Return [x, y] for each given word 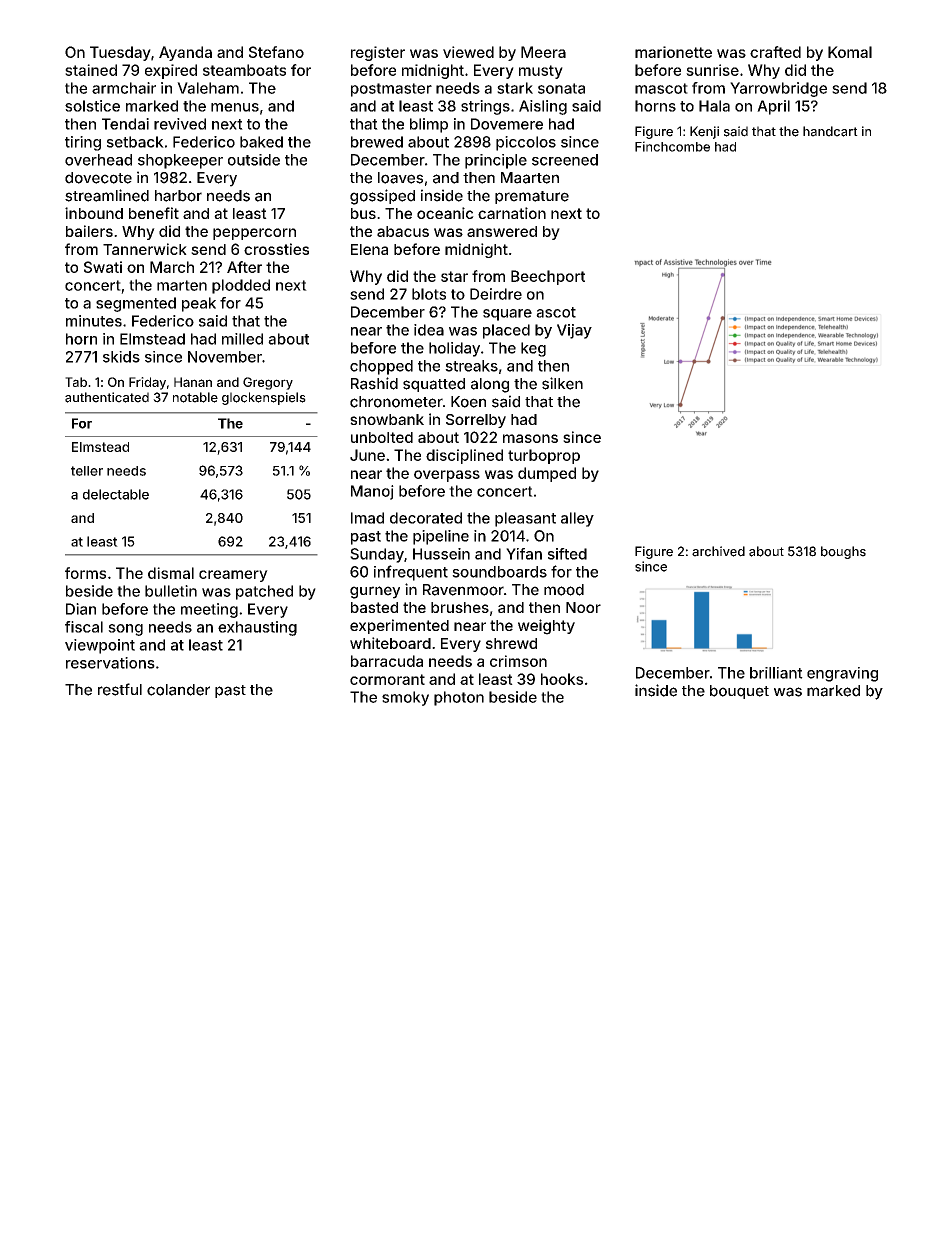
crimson [518, 661]
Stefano [276, 52]
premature [532, 197]
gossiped [382, 197]
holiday [454, 349]
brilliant [776, 673]
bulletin [171, 591]
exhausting [257, 628]
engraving [842, 674]
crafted [775, 52]
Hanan [193, 382]
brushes [460, 607]
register [378, 53]
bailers [89, 231]
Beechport [548, 277]
